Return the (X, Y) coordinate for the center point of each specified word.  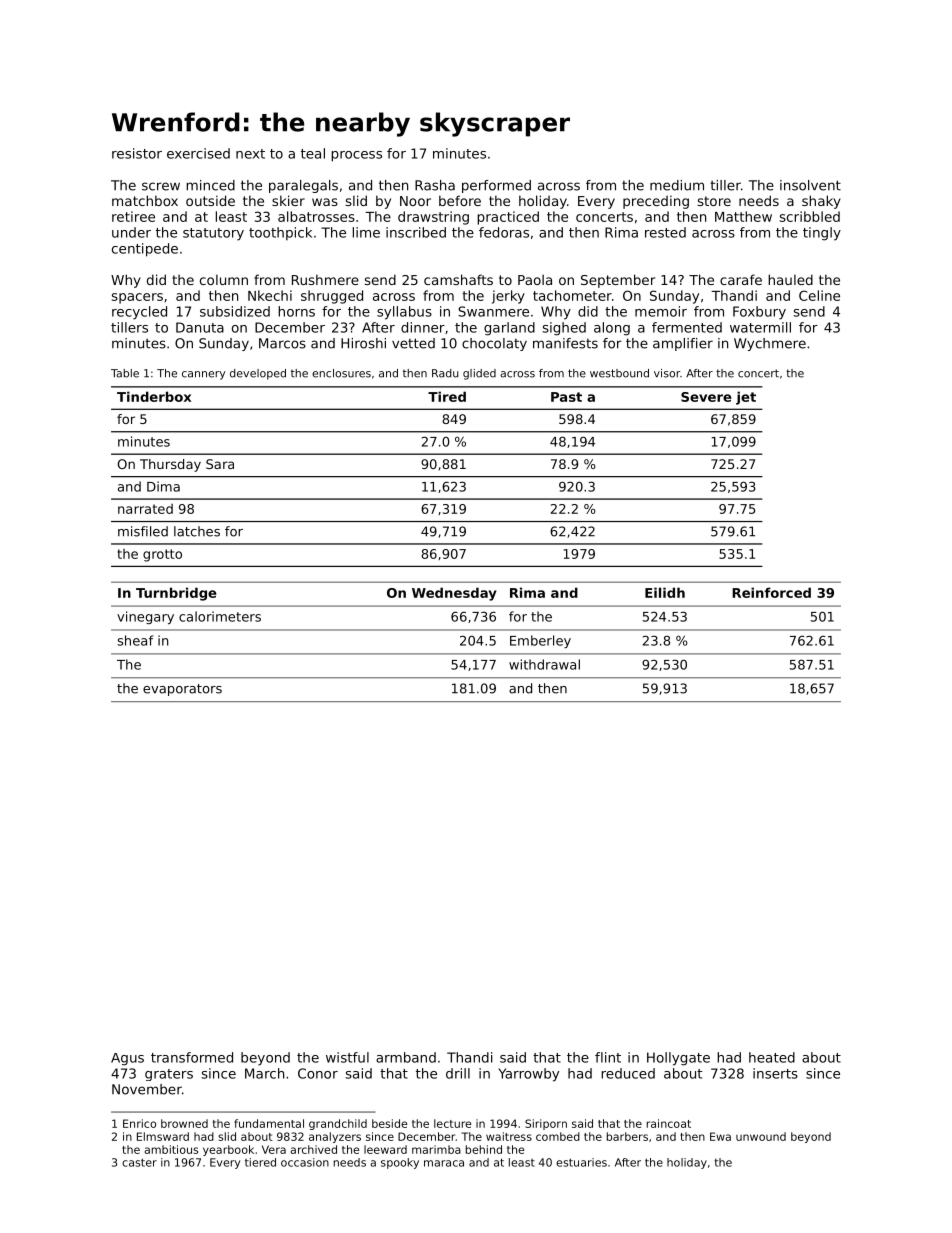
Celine (819, 295)
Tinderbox (154, 396)
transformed (192, 1057)
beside (389, 1123)
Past (566, 397)
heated (772, 1057)
